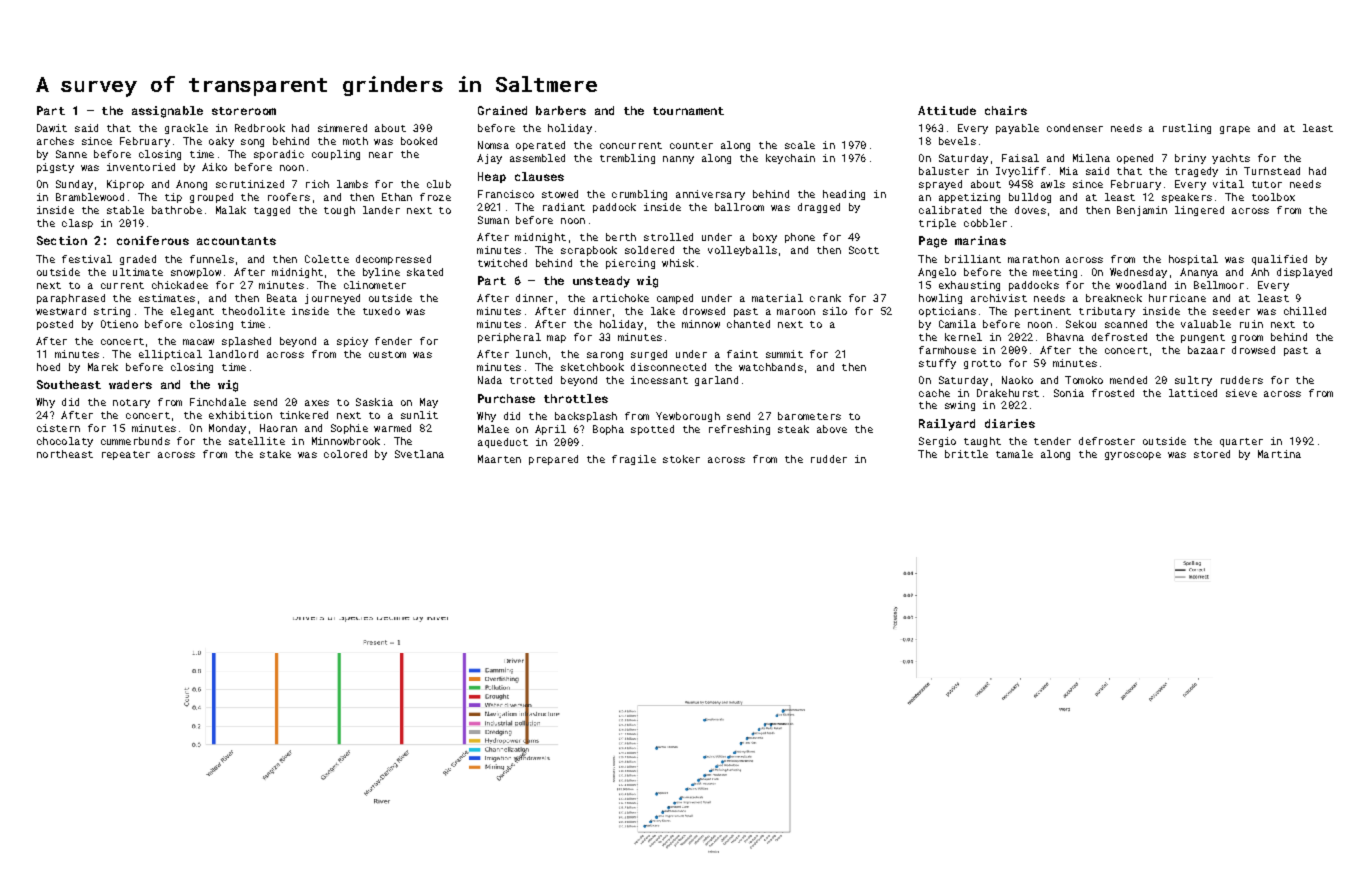  What do you see at coordinates (252, 143) in the screenshot?
I see `song` at bounding box center [252, 143].
